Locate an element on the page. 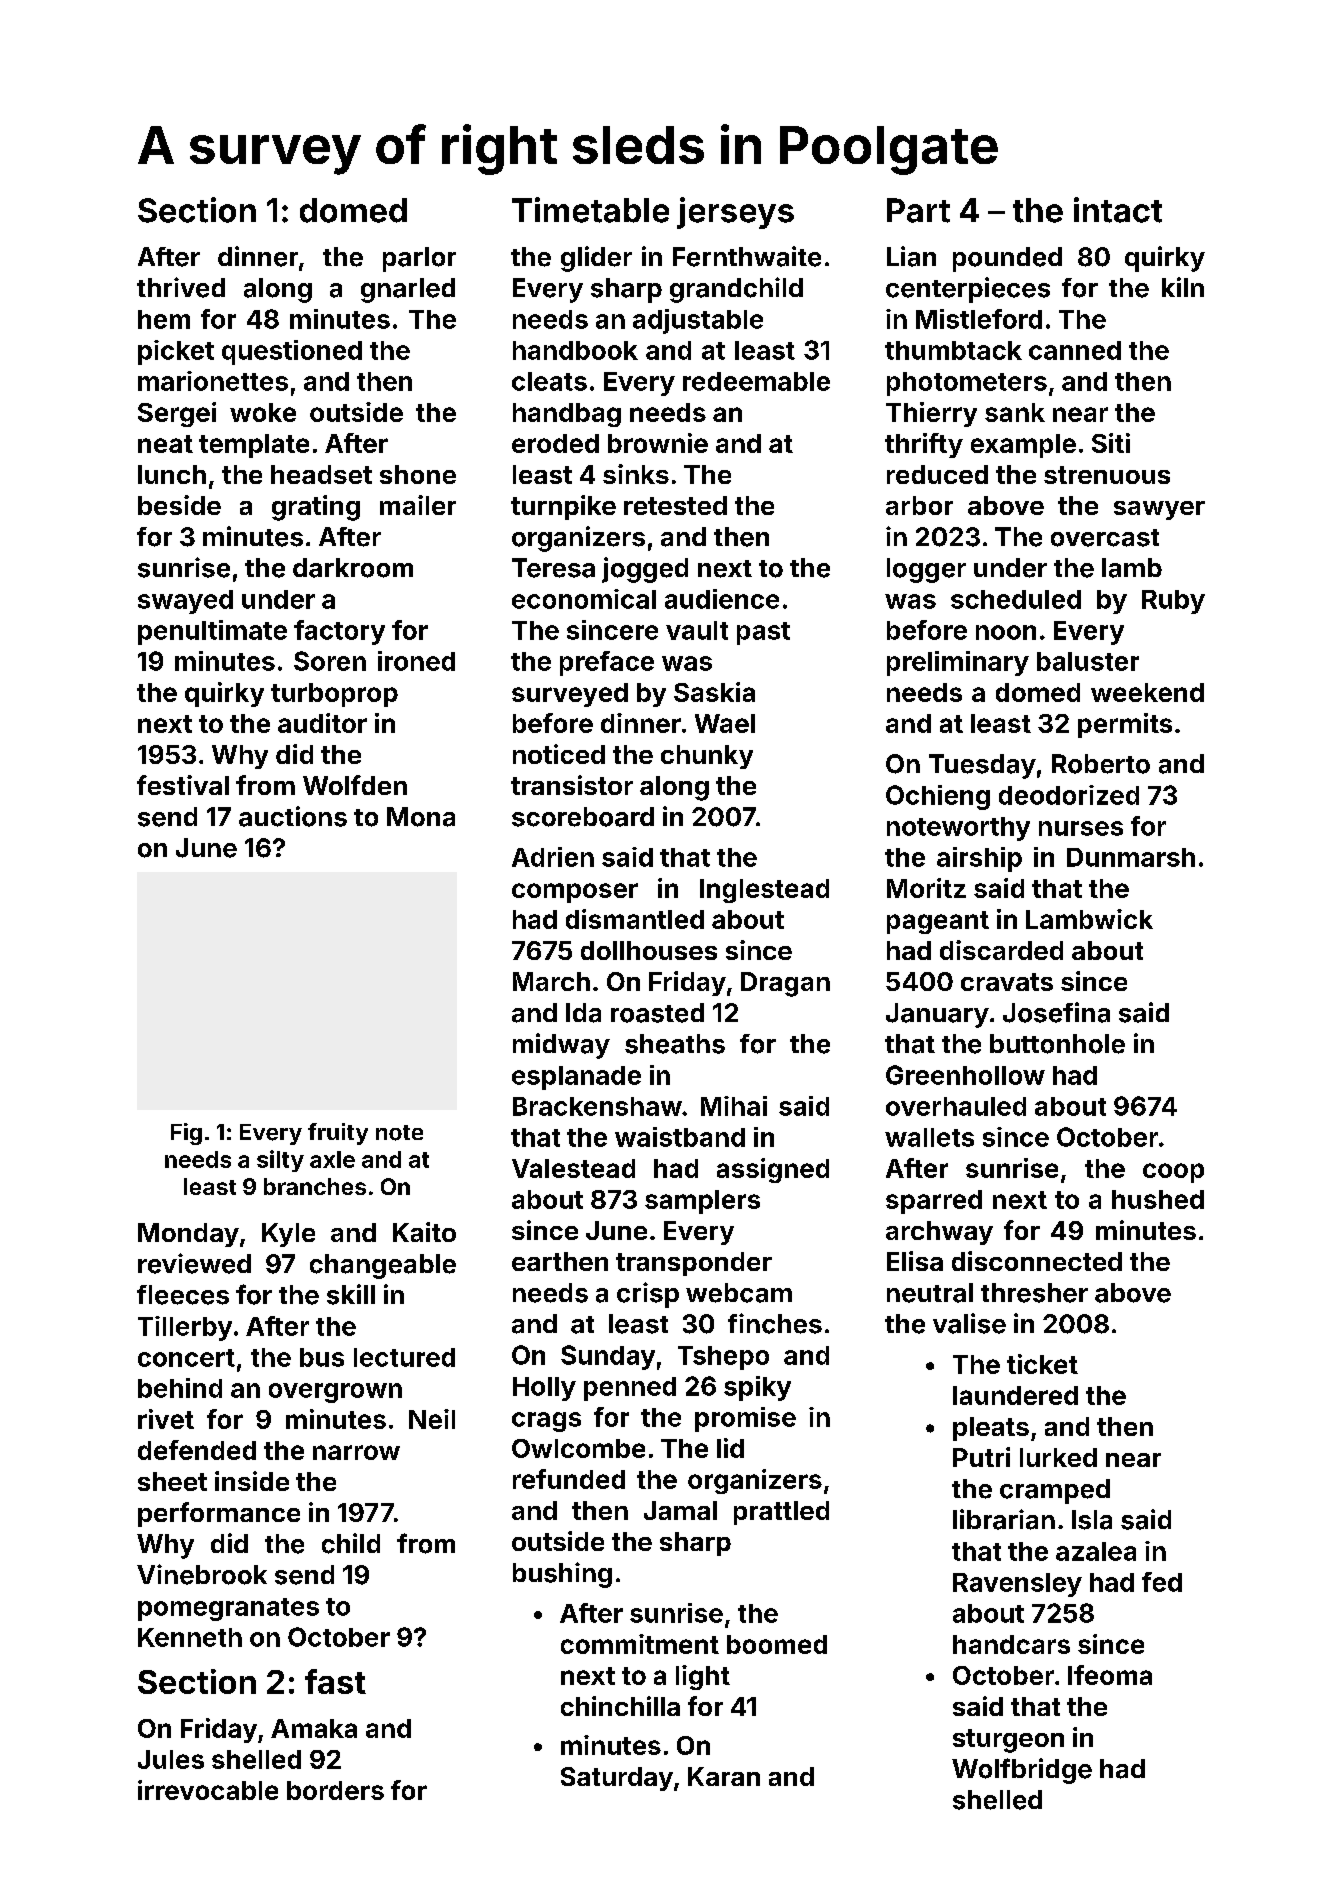  Timetable is located at coordinates (590, 210).
